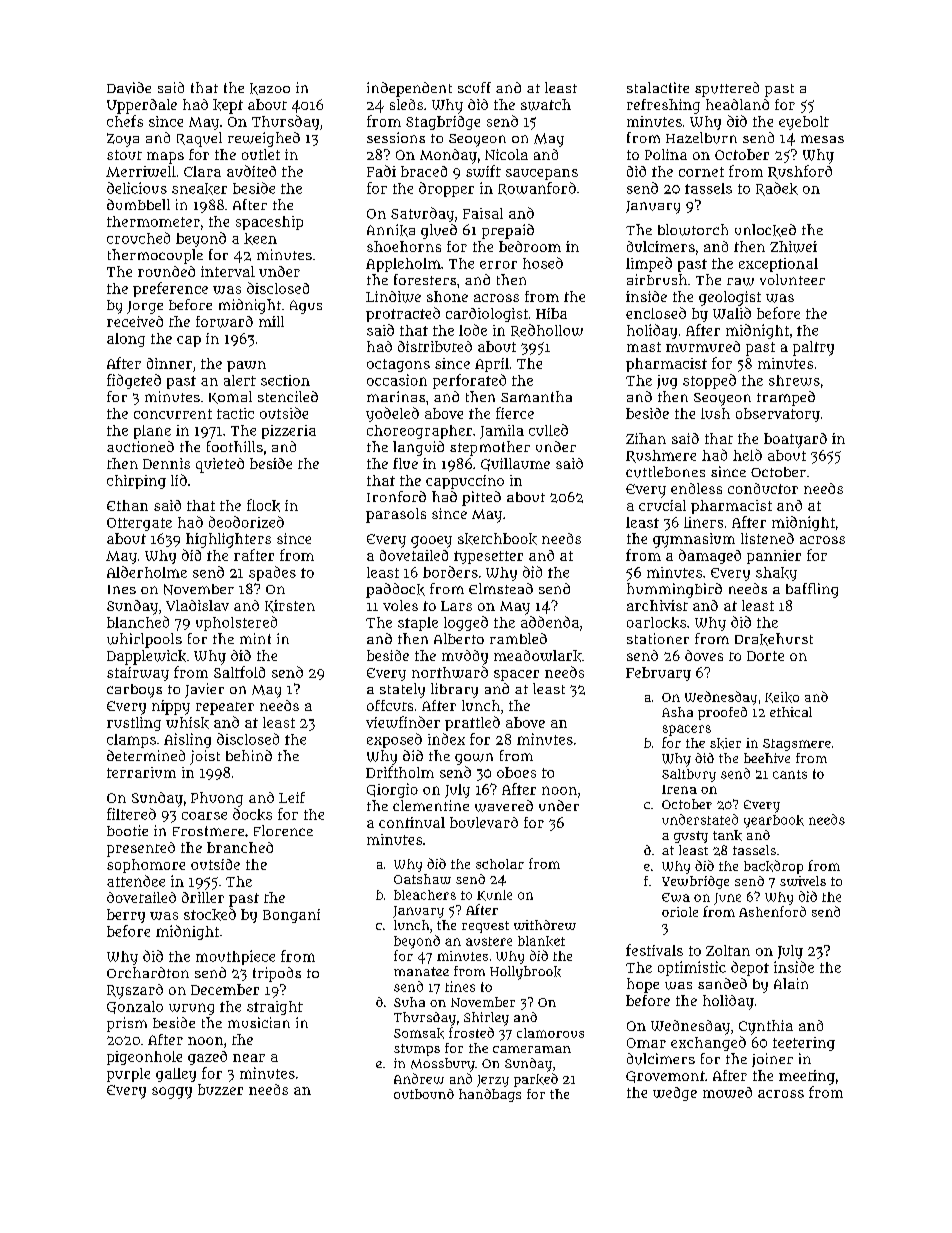 This page has width=952, height=1233. Describe the element at coordinates (147, 572) in the page. I see `Alderholme` at that location.
